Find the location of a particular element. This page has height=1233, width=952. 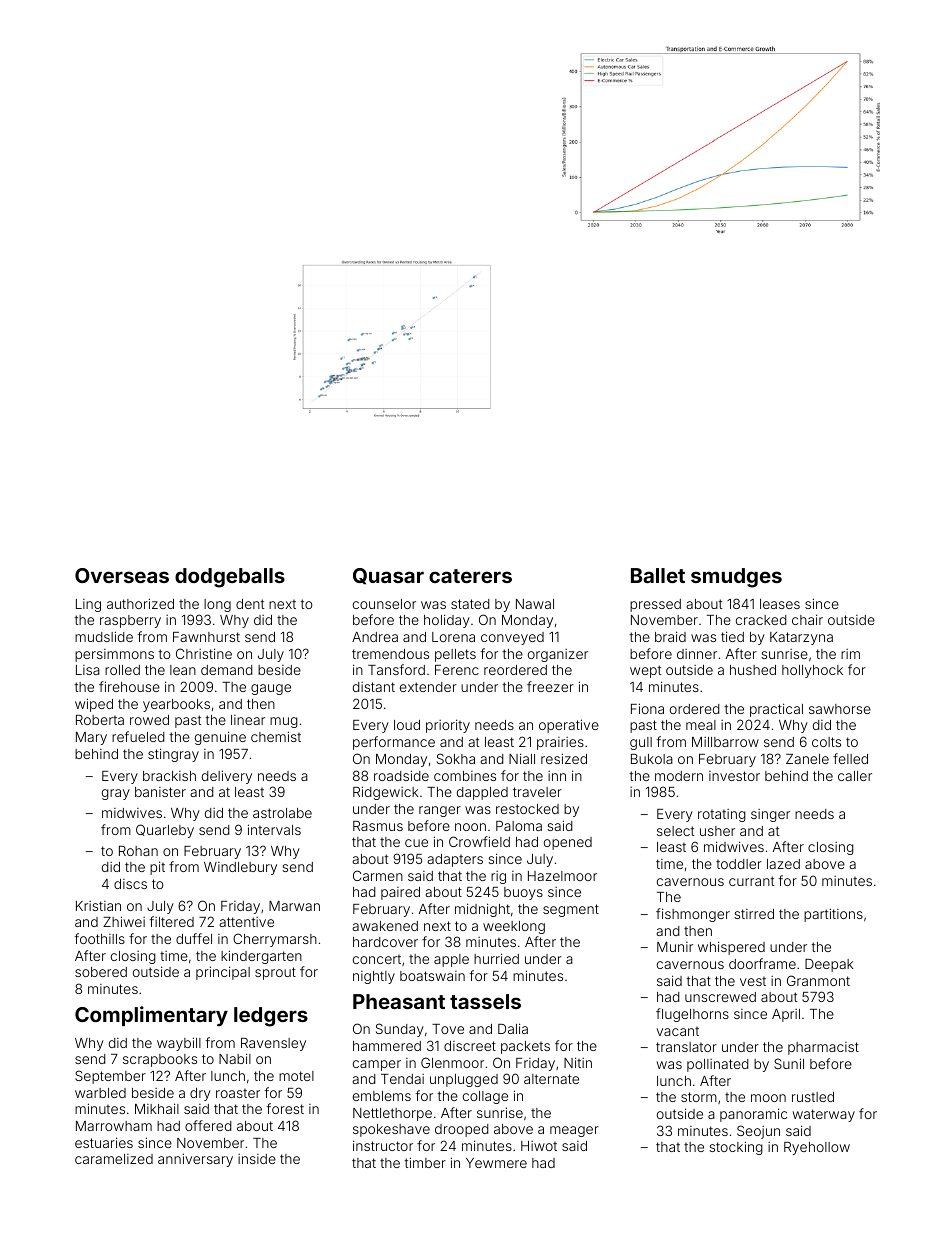

Munir is located at coordinates (675, 947).
